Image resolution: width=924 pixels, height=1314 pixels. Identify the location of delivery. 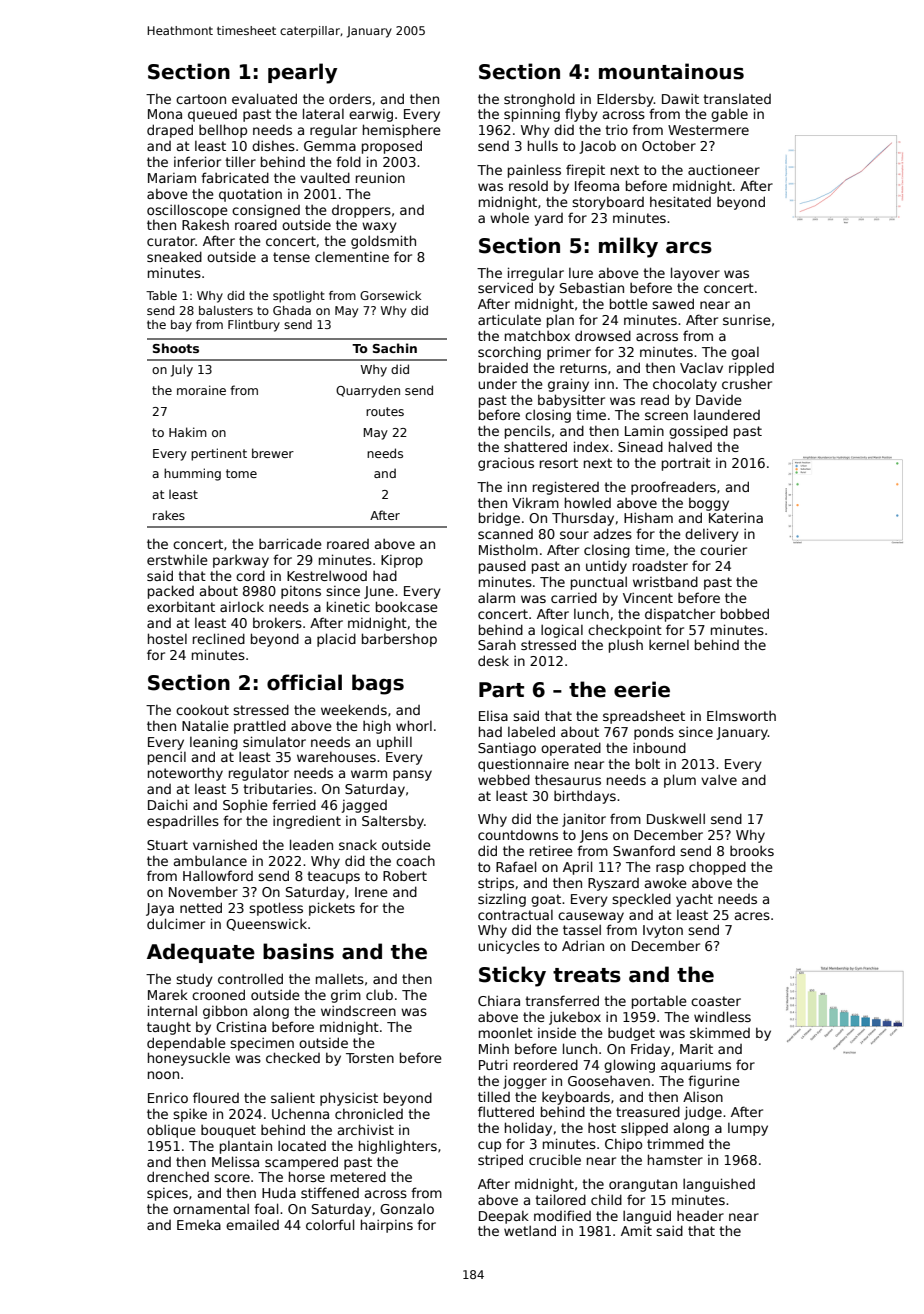
(712, 535).
